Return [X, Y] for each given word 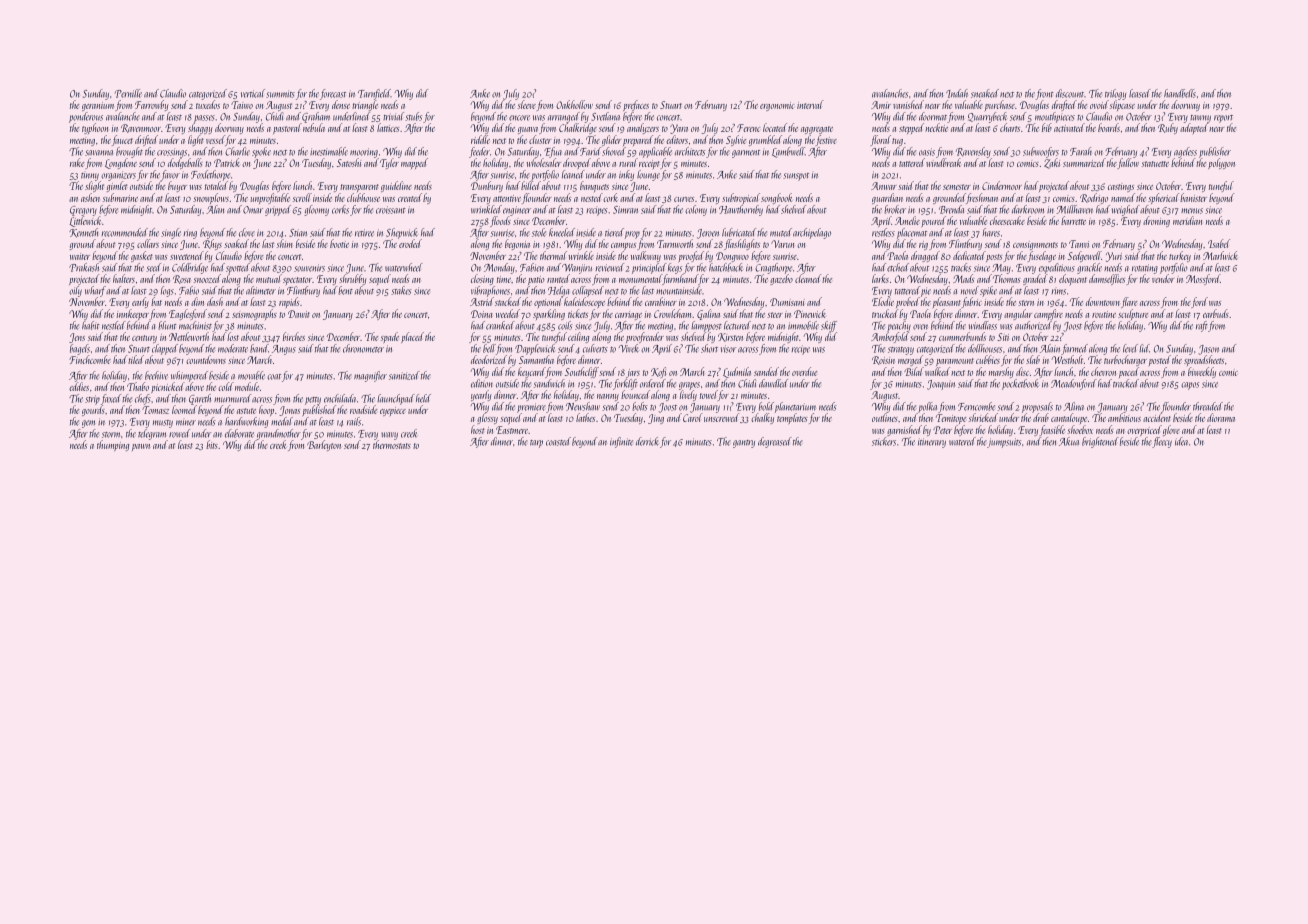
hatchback [726, 267]
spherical [1163, 198]
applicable [655, 152]
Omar [253, 210]
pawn [141, 447]
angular [1018, 314]
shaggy [200, 128]
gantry [744, 444]
